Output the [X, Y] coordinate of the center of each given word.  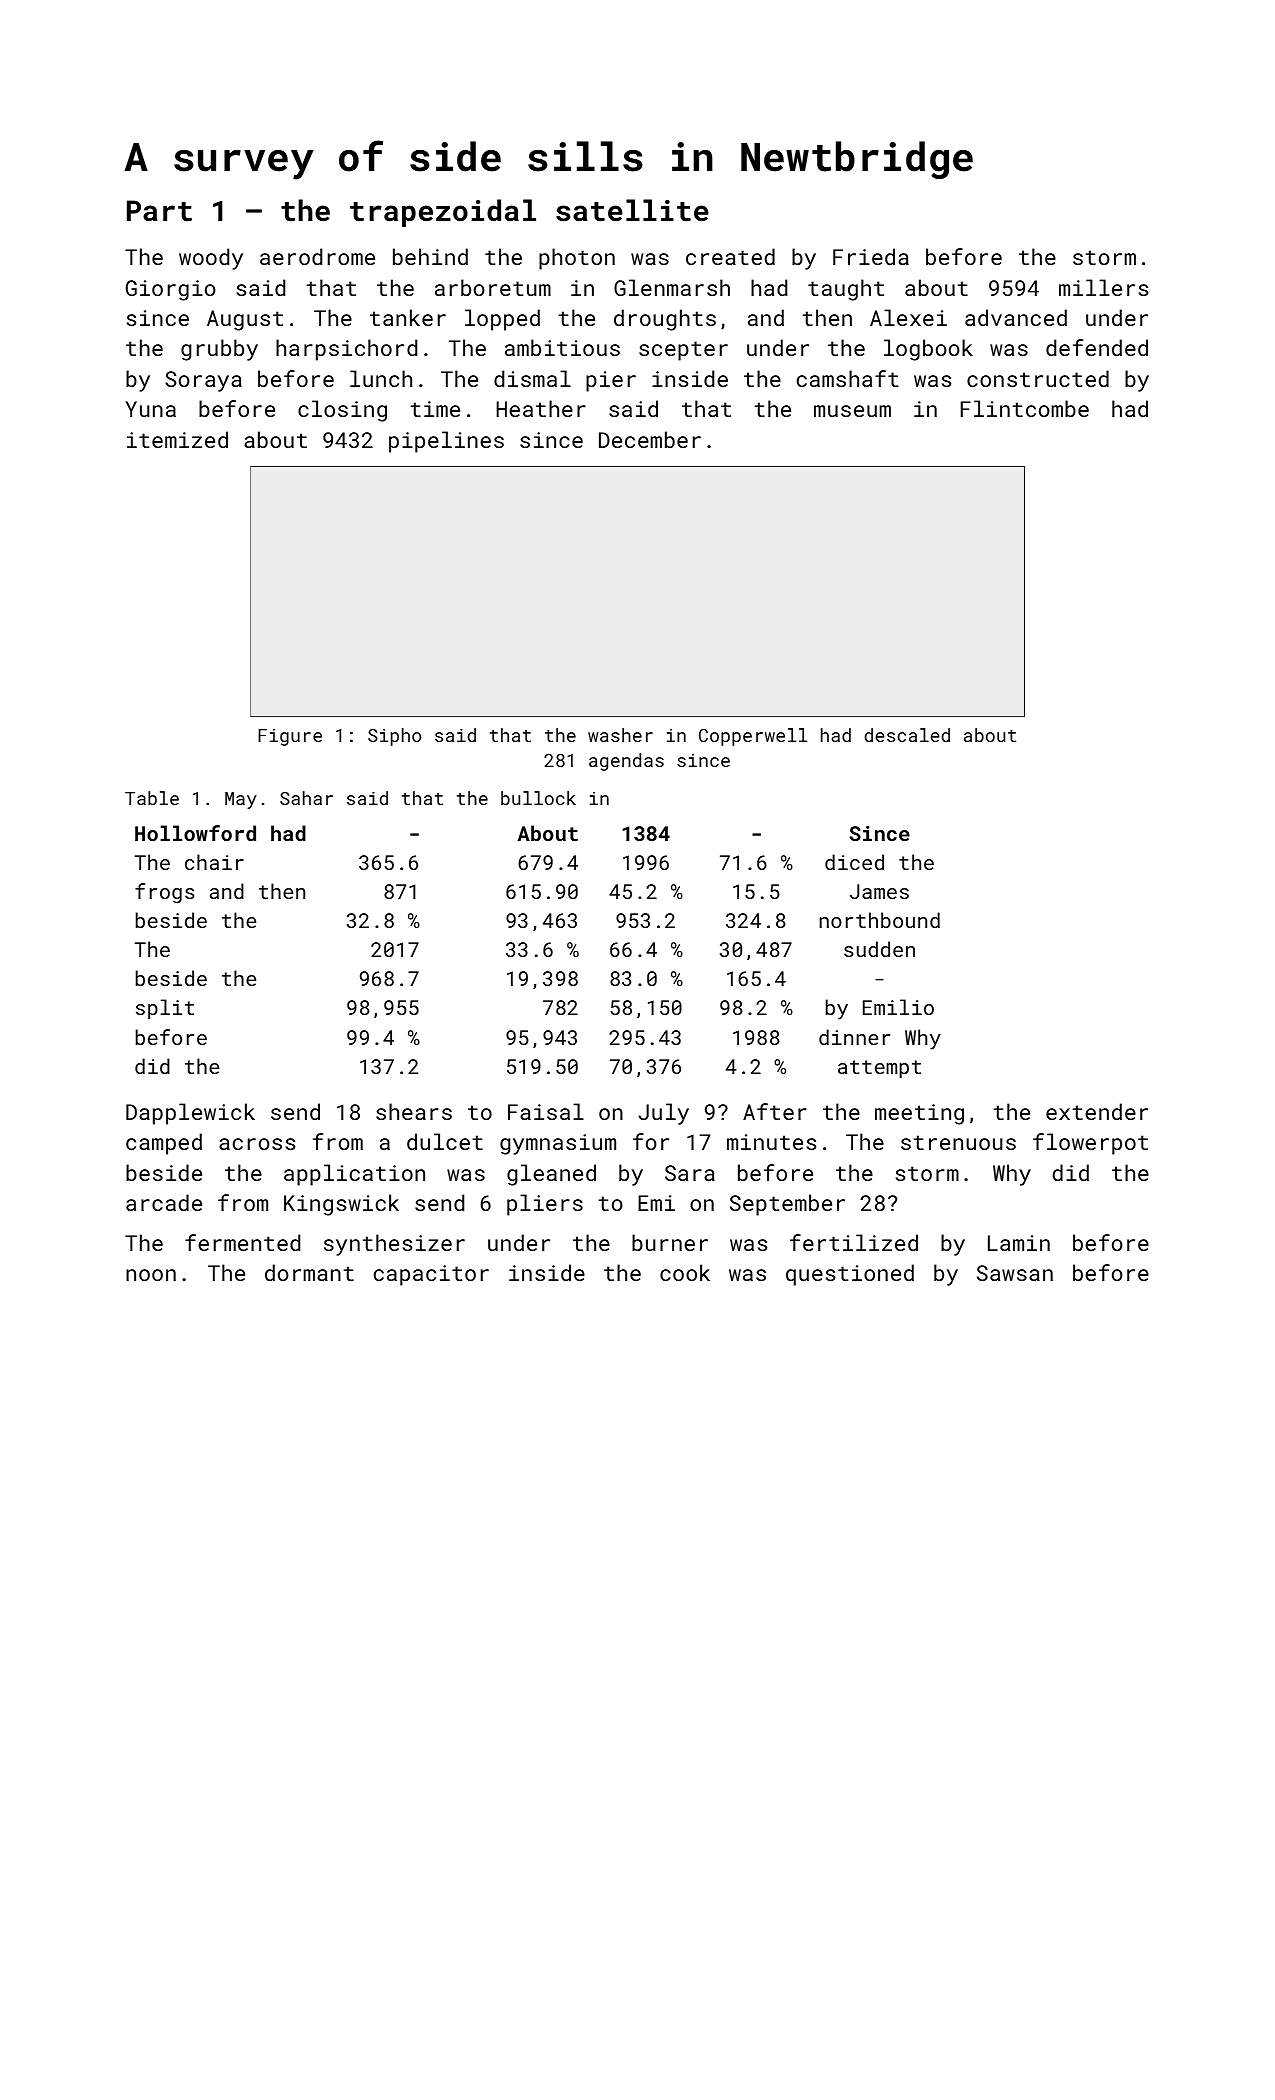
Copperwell [753, 737]
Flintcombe [1025, 408]
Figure [290, 737]
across [257, 1144]
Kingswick [341, 1205]
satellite [632, 210]
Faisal [546, 1111]
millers [1103, 287]
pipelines [446, 442]
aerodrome [317, 256]
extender [1097, 1111]
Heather [541, 408]
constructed [1038, 378]
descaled [907, 735]
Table [152, 798]
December [650, 439]
